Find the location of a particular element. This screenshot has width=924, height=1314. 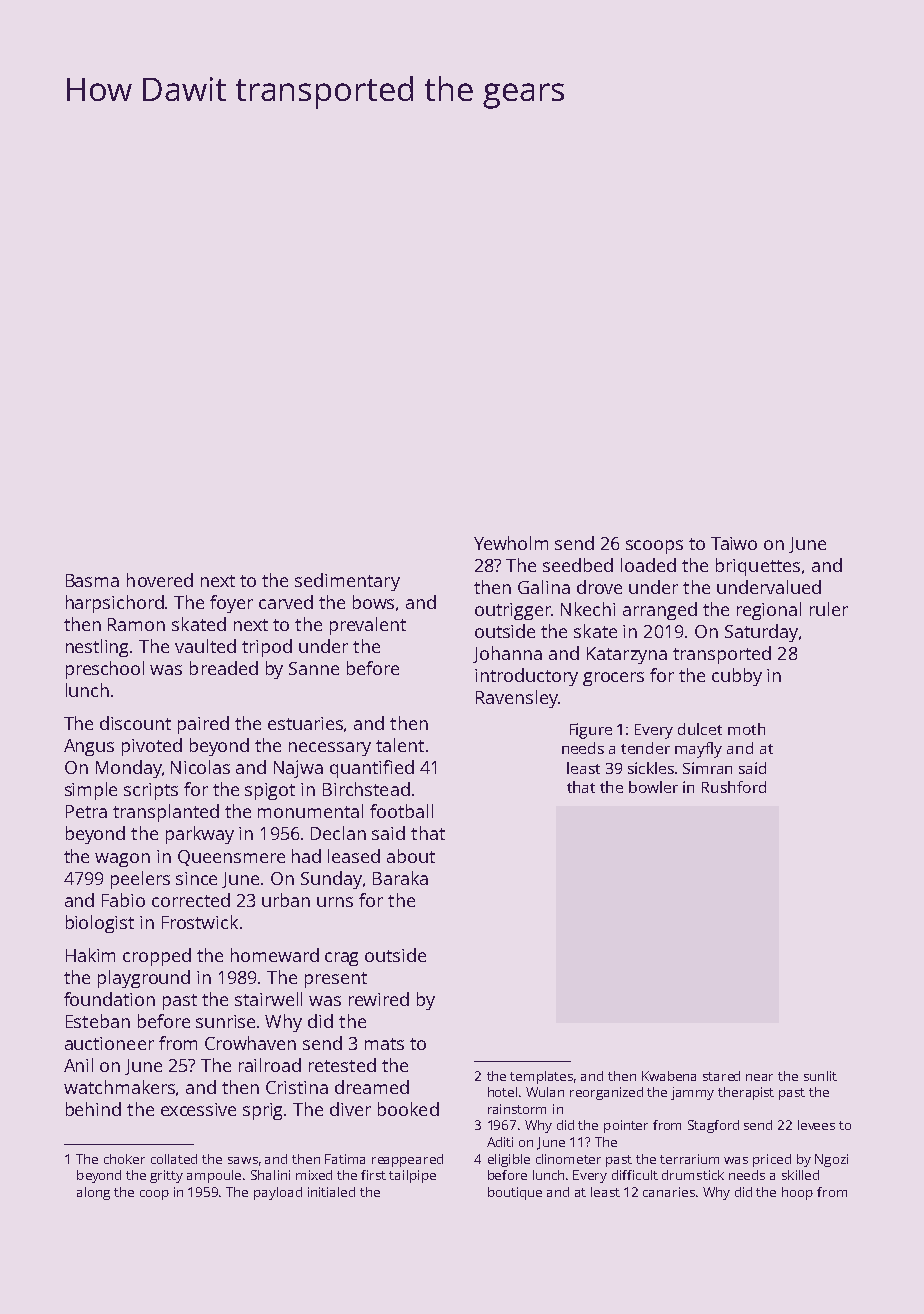

leased is located at coordinates (354, 856).
